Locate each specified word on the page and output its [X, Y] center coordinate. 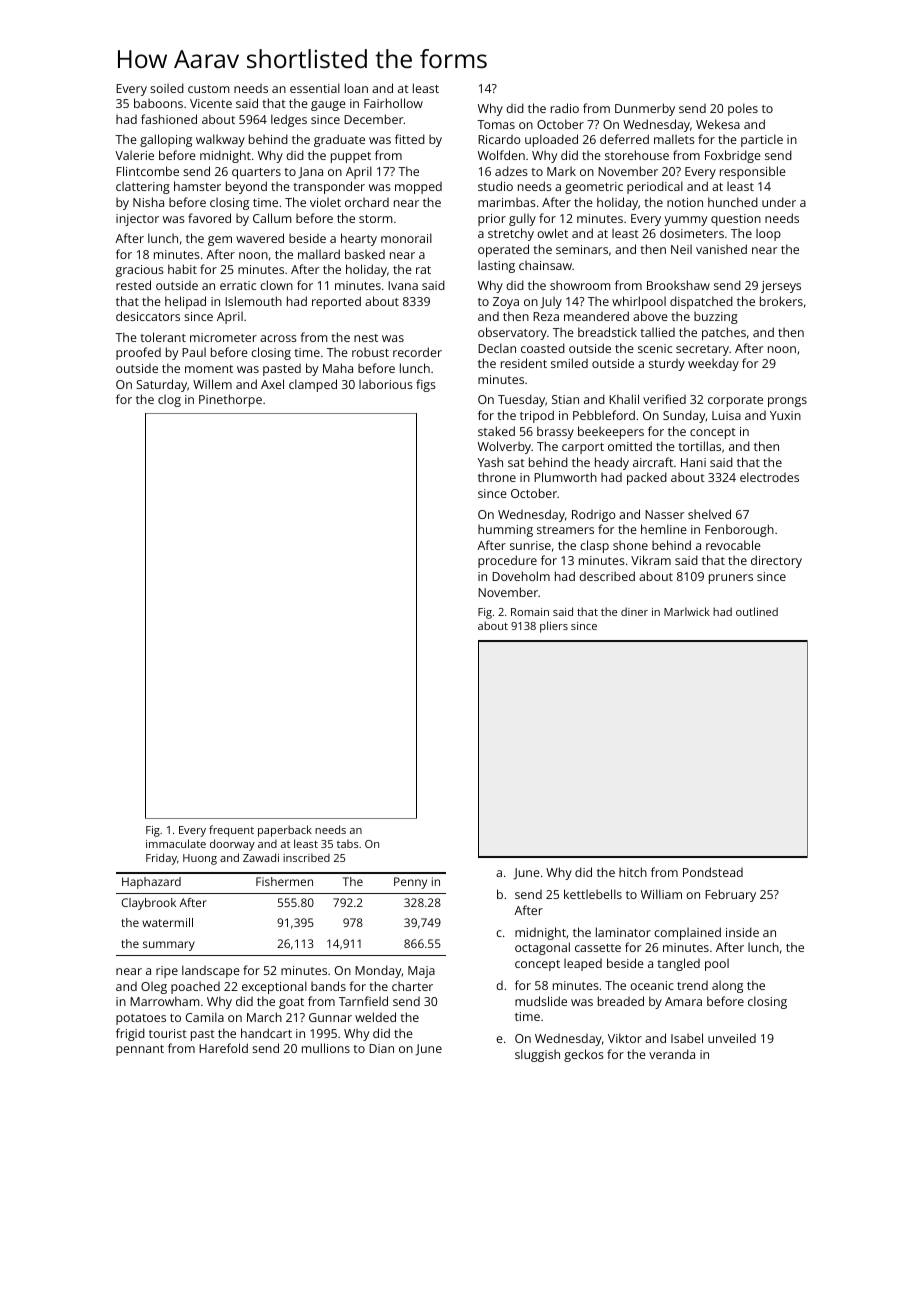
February [730, 895]
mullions [326, 1048]
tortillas [699, 446]
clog [169, 400]
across [278, 338]
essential [315, 88]
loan [356, 88]
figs [426, 385]
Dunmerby [645, 109]
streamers [565, 530]
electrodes [769, 477]
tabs [348, 843]
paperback [285, 831]
